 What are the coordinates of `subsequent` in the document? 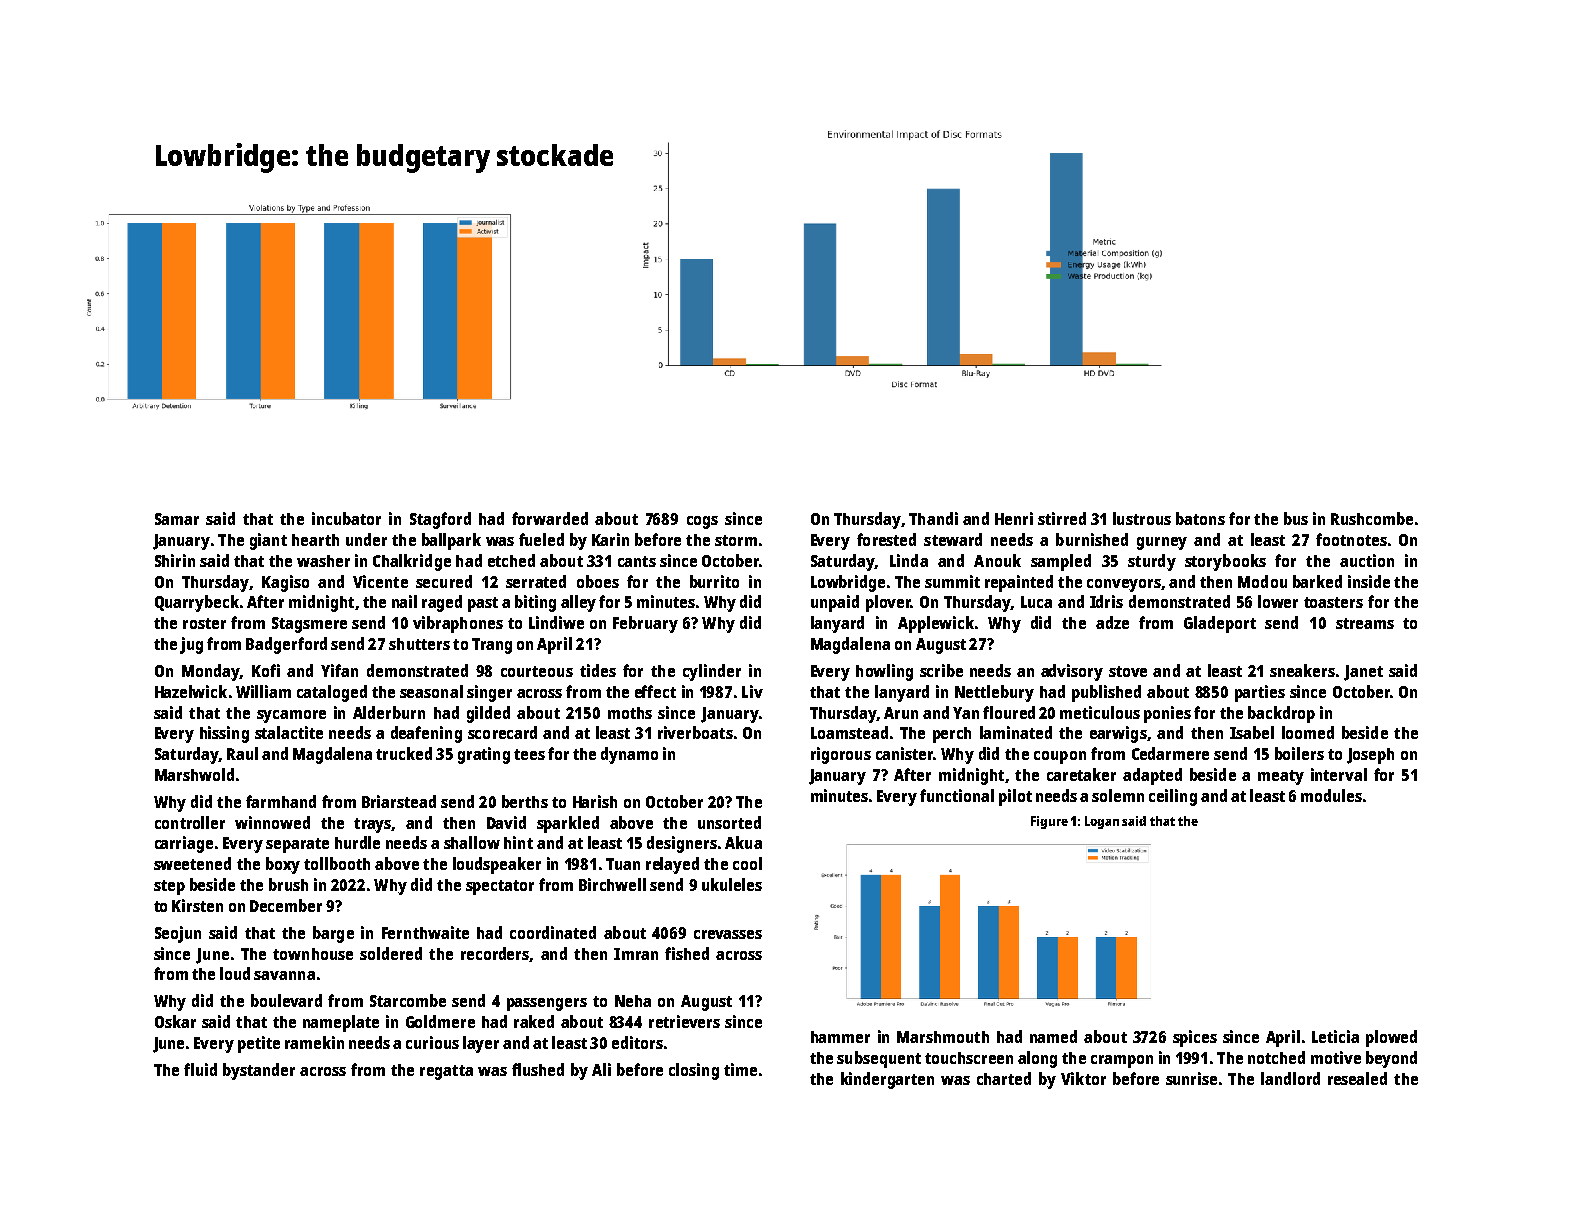 It's located at (879, 1059).
